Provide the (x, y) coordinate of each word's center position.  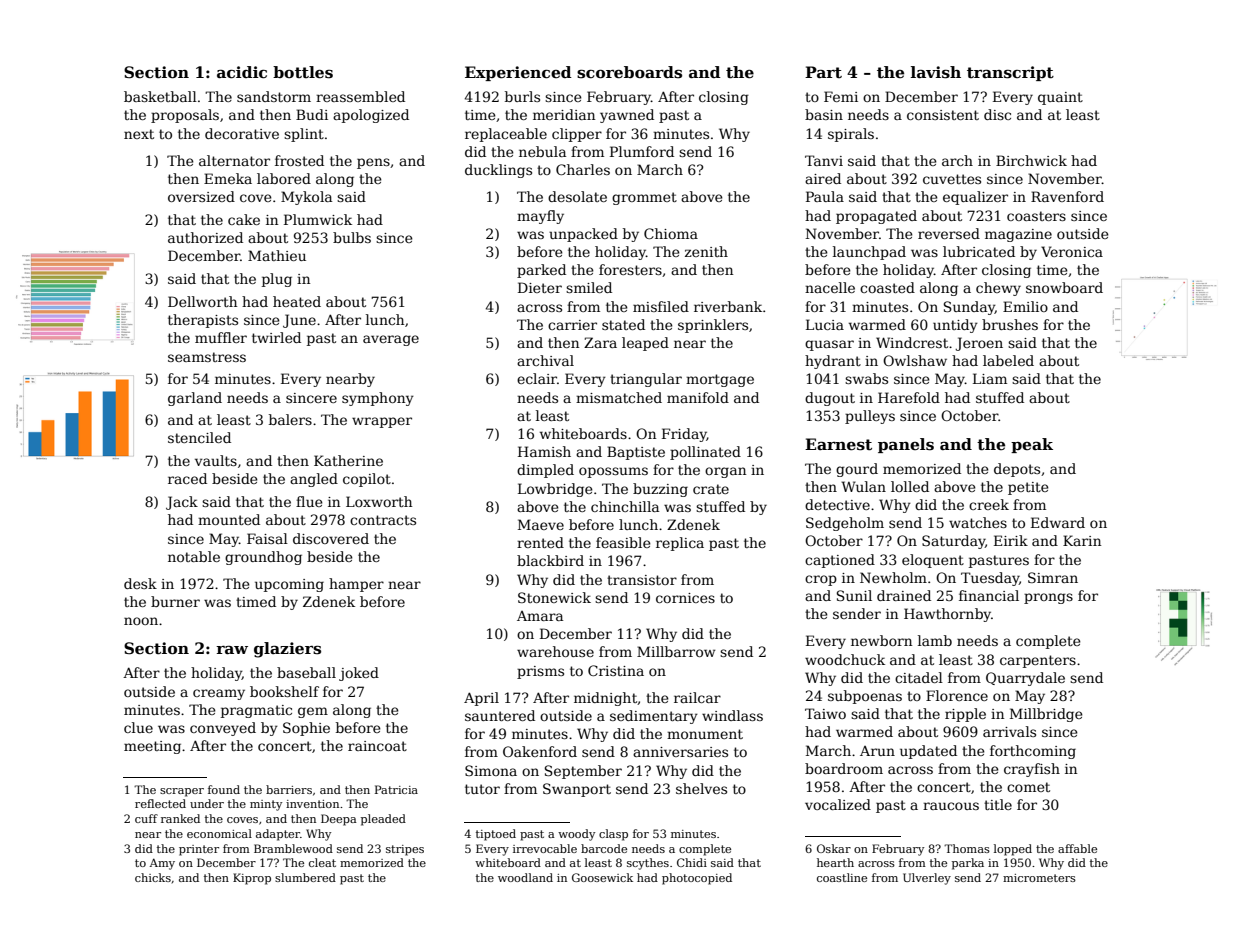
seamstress (207, 357)
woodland (525, 877)
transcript (1010, 73)
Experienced (518, 73)
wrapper (382, 422)
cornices (685, 598)
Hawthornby (947, 615)
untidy (955, 326)
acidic (242, 72)
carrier (572, 325)
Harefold (909, 397)
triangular (646, 380)
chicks (153, 877)
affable (1077, 848)
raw (232, 649)
